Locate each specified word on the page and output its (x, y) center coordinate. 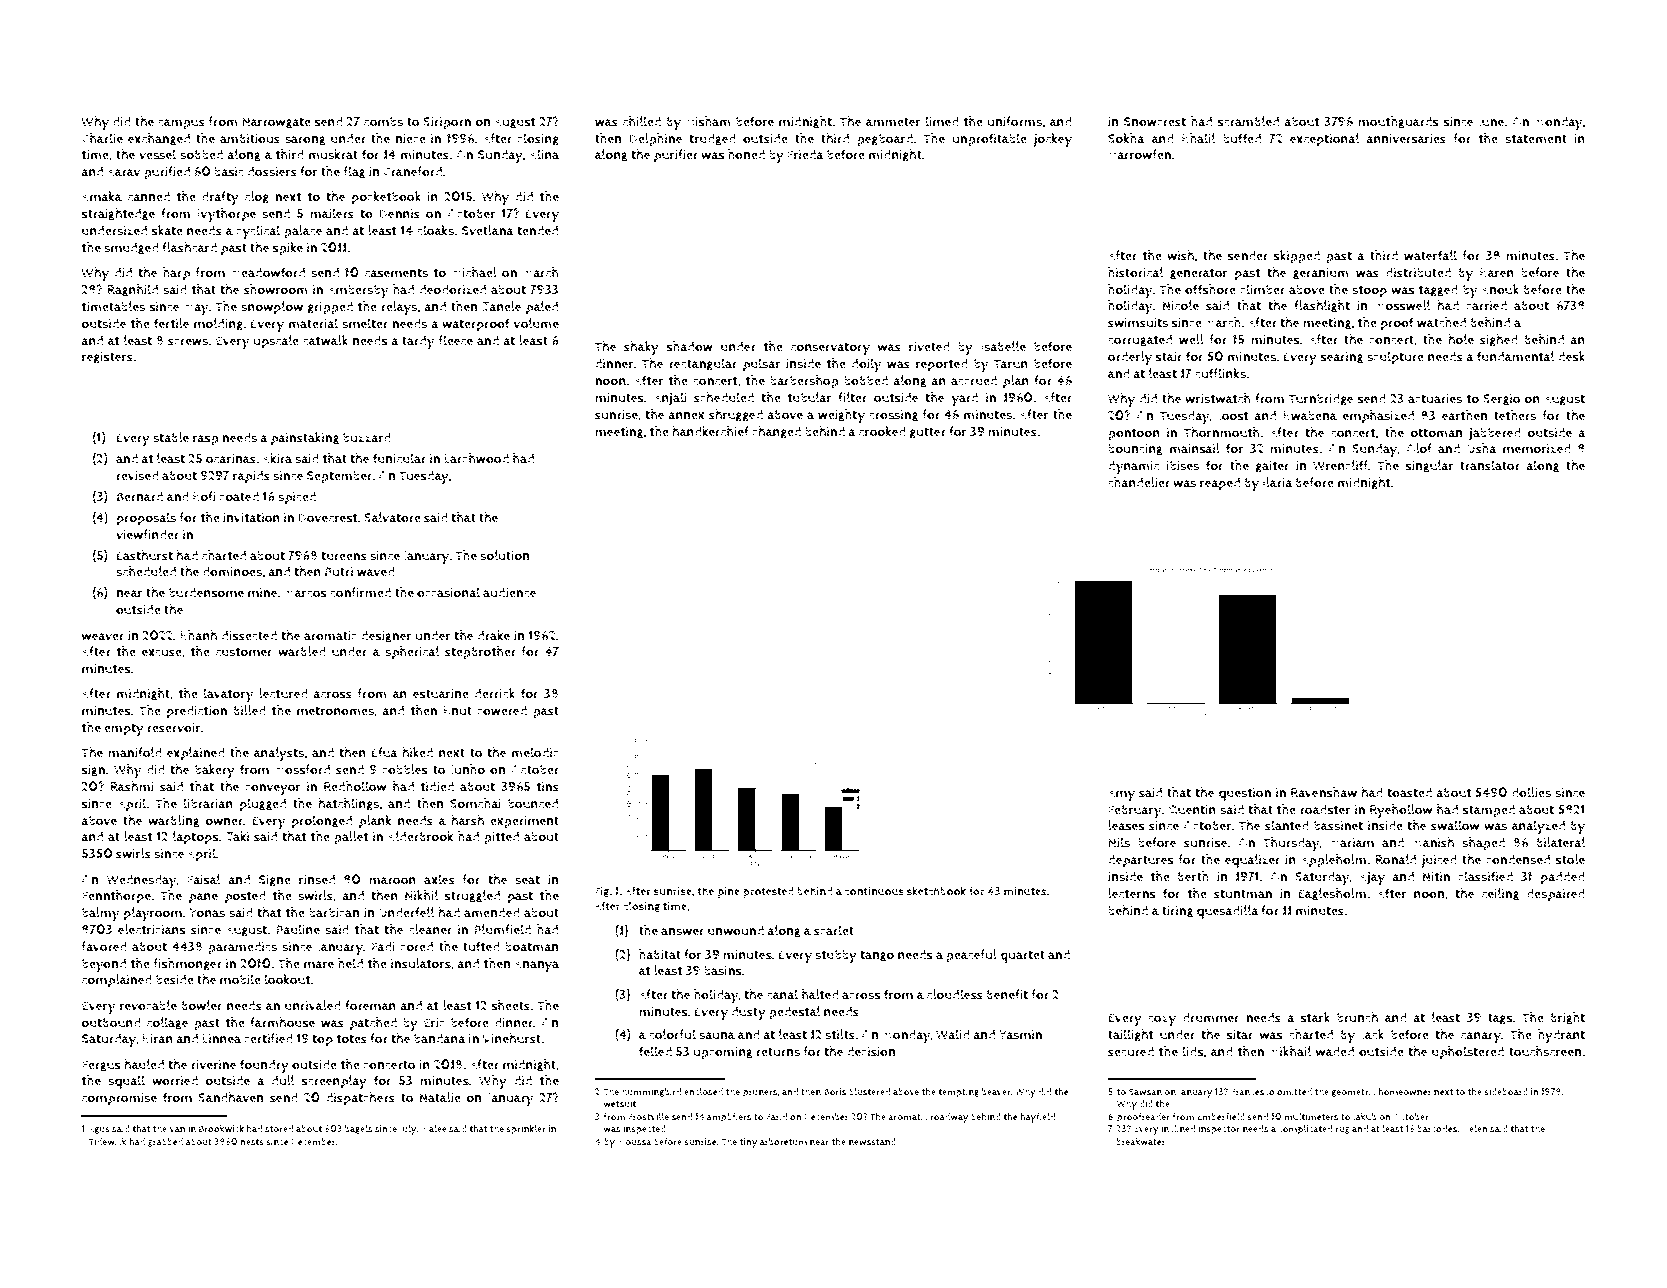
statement (1536, 139)
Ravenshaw (1324, 792)
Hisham (708, 121)
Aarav (124, 172)
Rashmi (132, 786)
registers (107, 357)
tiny (748, 1143)
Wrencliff (1340, 465)
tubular (810, 397)
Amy (1121, 794)
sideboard (1506, 1092)
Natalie (440, 1097)
